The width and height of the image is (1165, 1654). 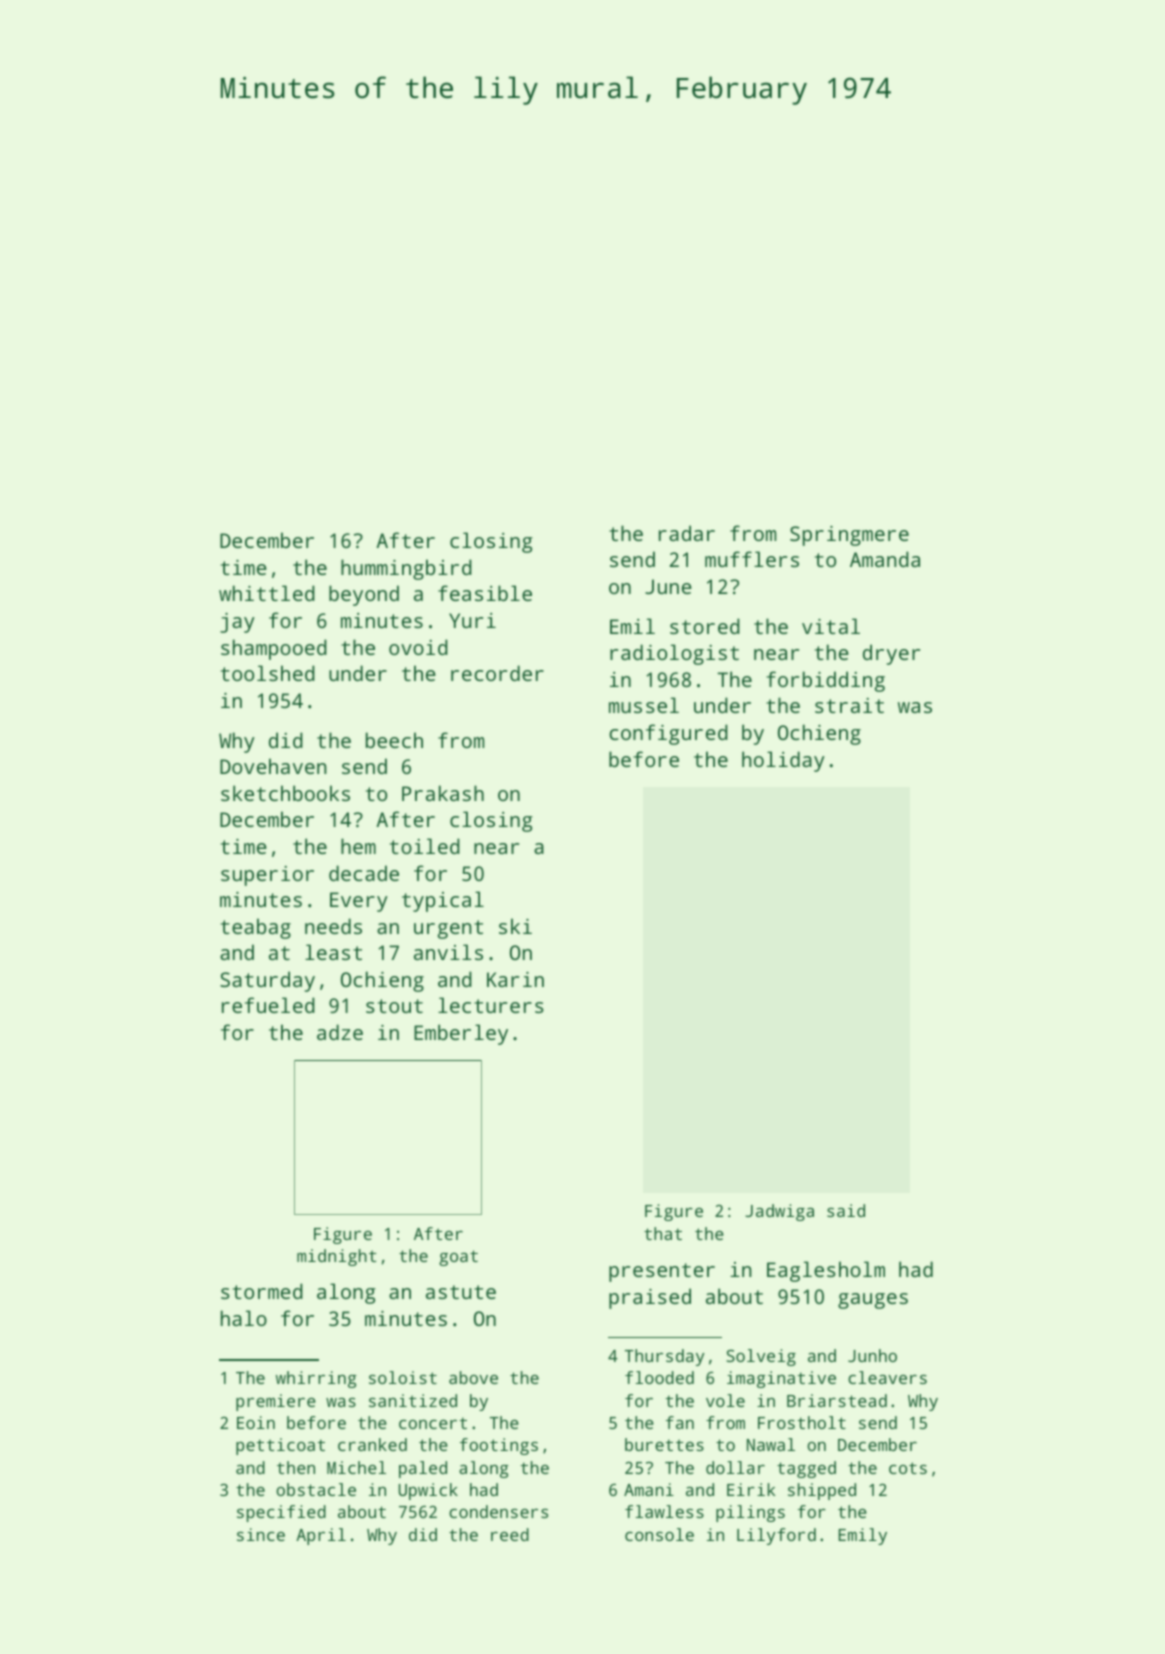 What do you see at coordinates (705, 626) in the image?
I see `stored` at bounding box center [705, 626].
